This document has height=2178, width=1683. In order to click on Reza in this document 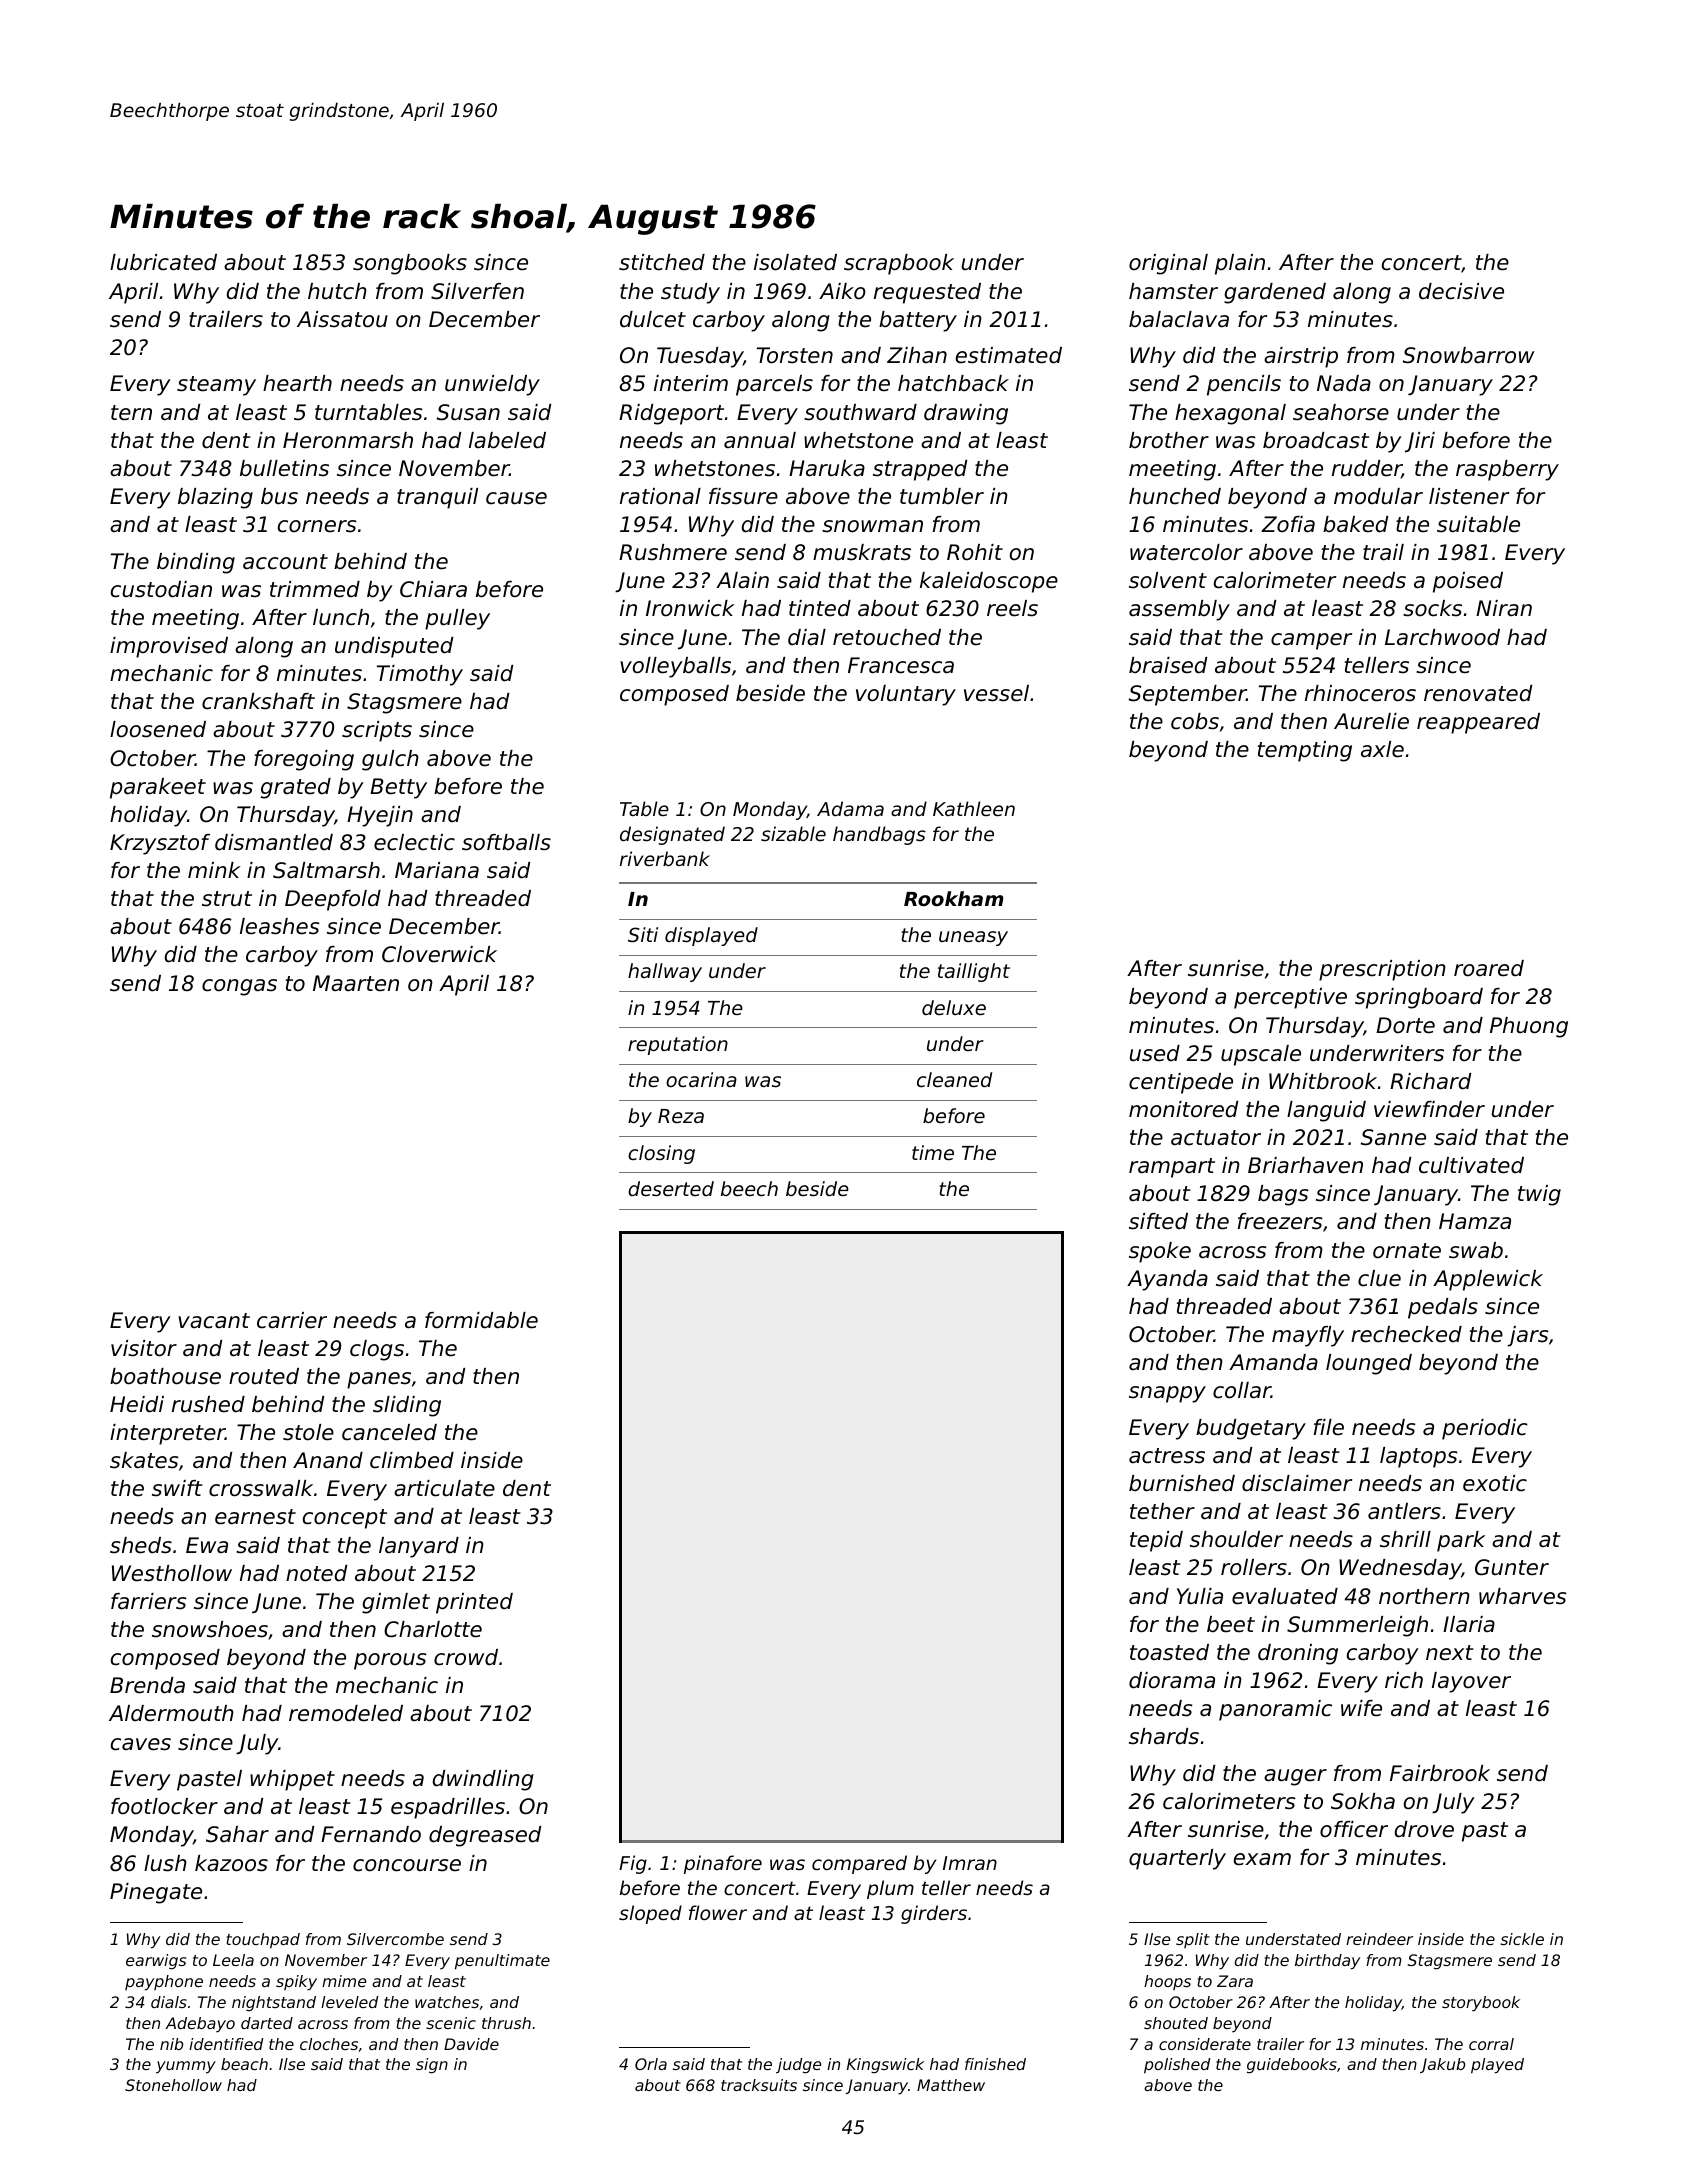, I will do `click(681, 1116)`.
